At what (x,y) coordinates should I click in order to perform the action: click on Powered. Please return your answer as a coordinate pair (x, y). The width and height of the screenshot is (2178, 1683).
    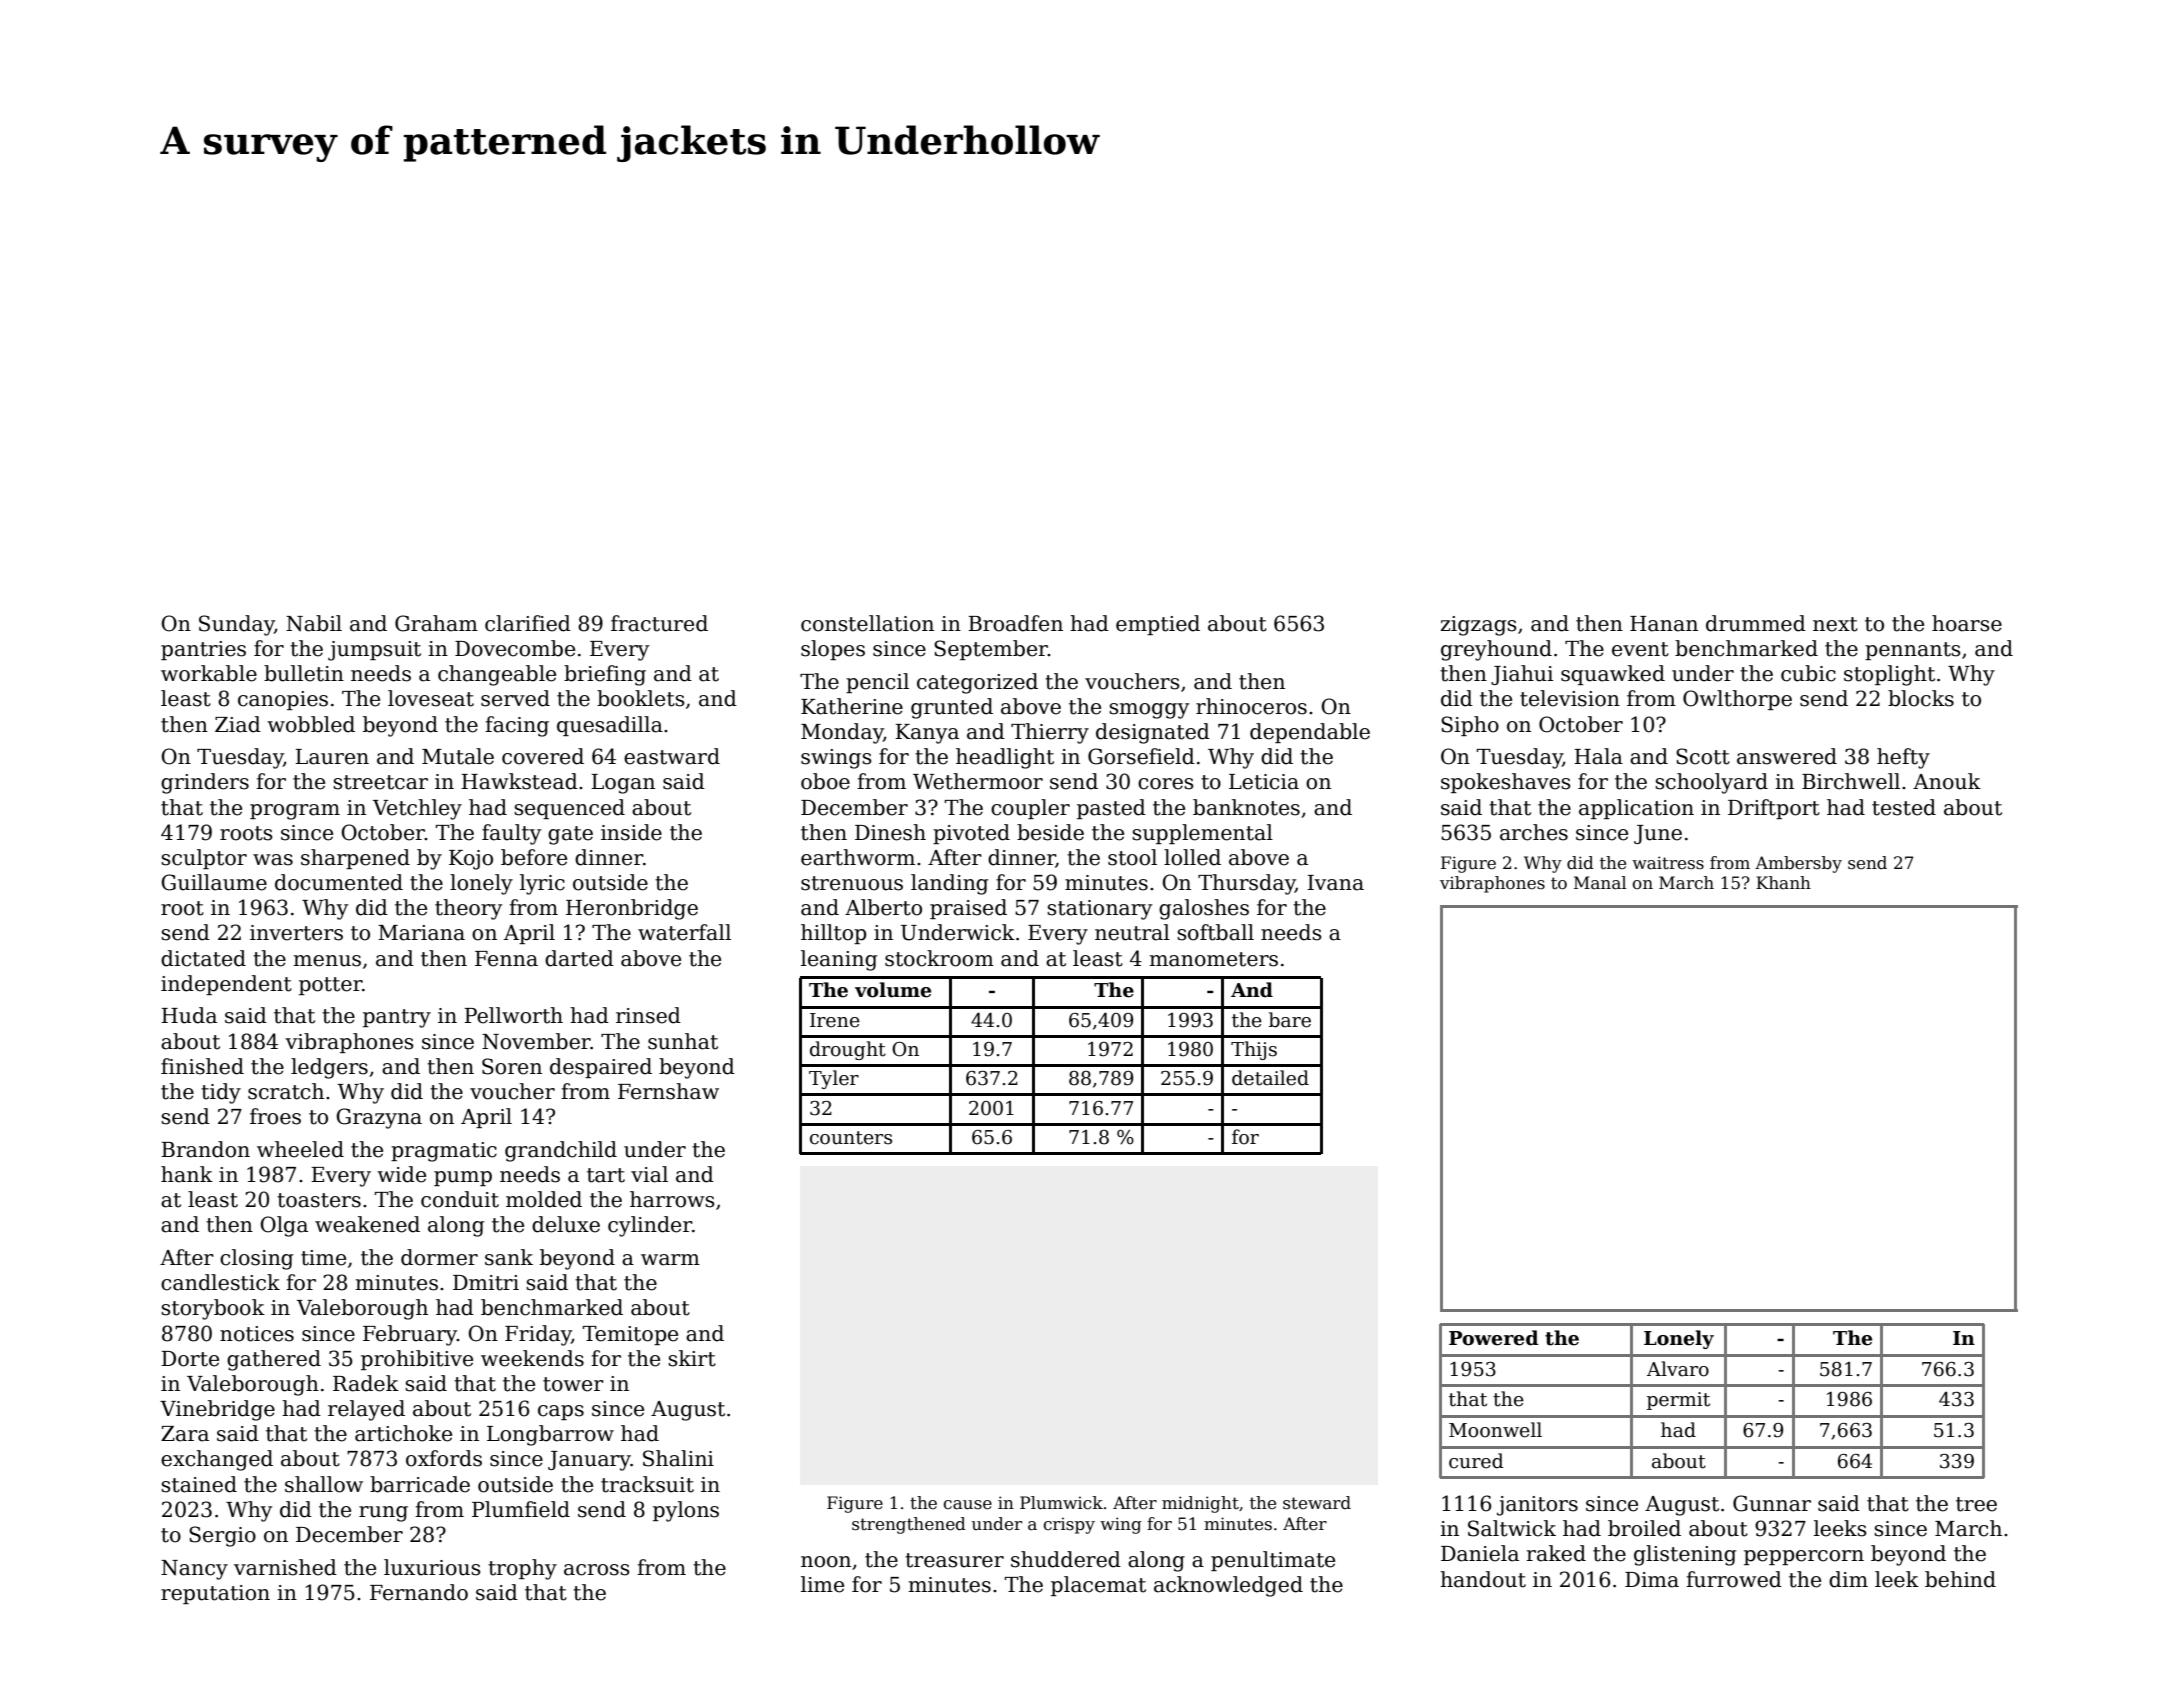
    Looking at the image, I should click on (1494, 1338).
